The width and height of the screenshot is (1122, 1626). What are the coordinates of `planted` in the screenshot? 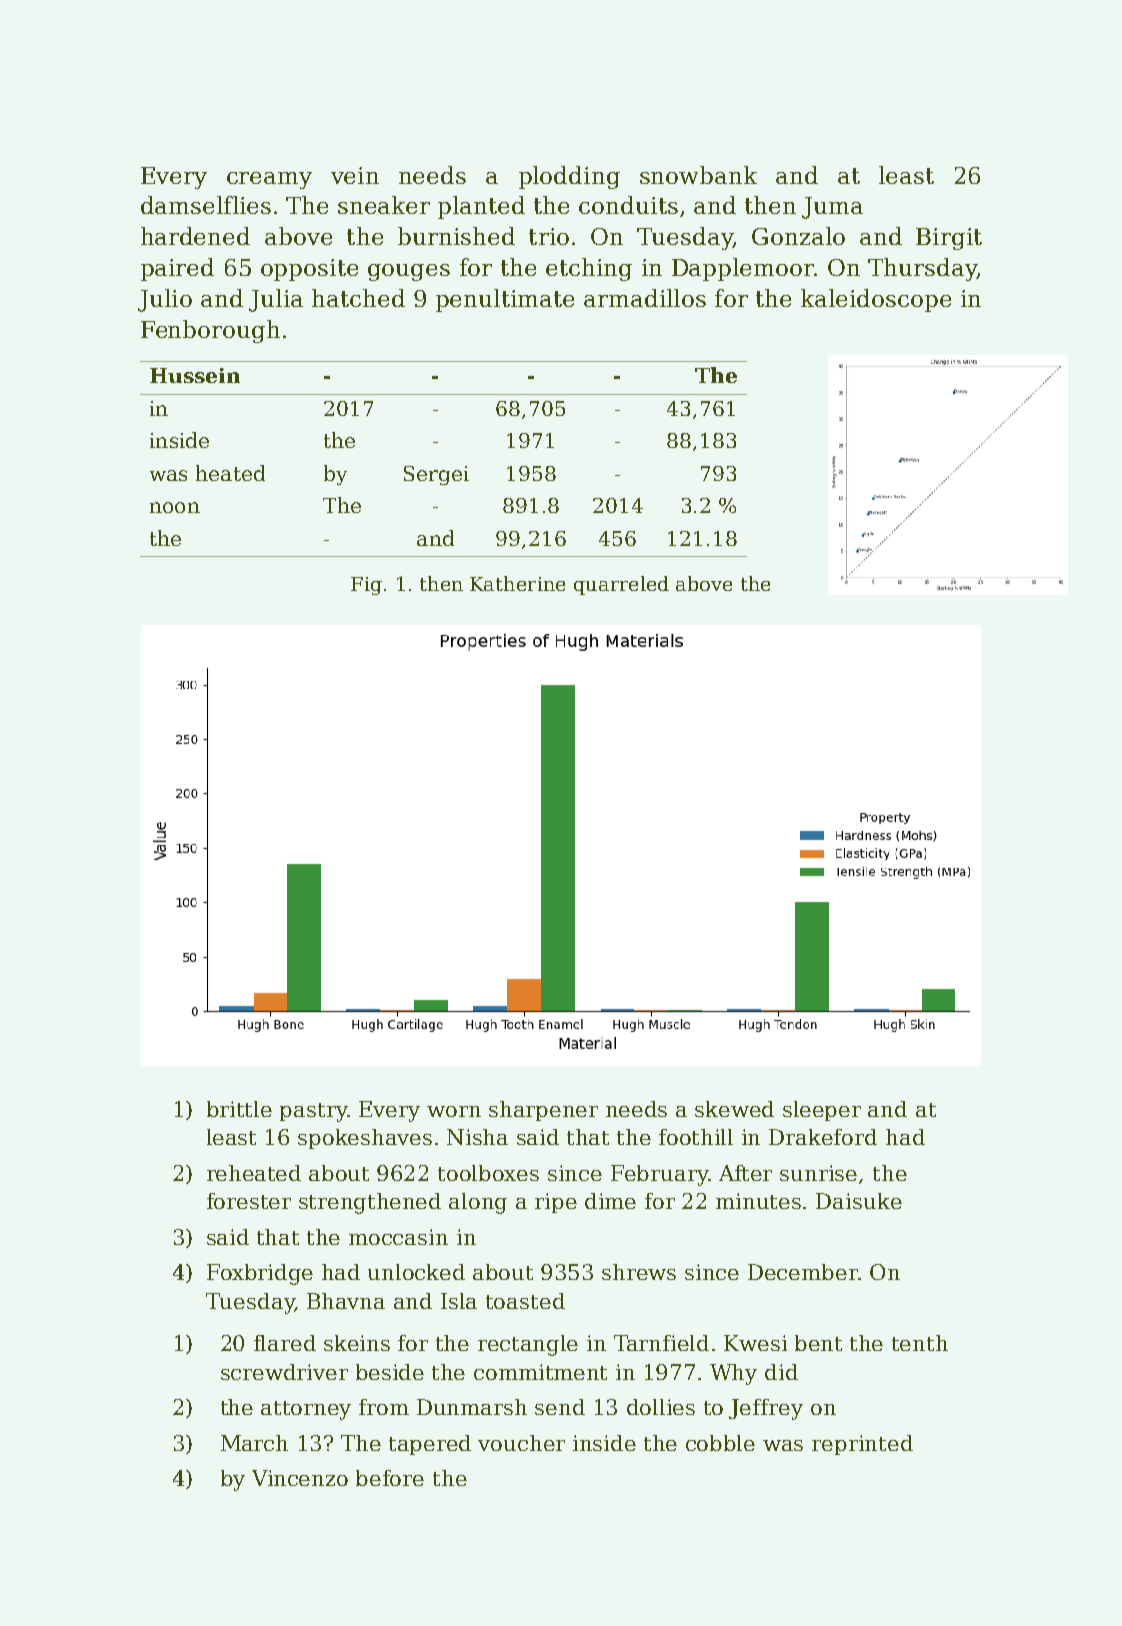 It's located at (481, 207).
